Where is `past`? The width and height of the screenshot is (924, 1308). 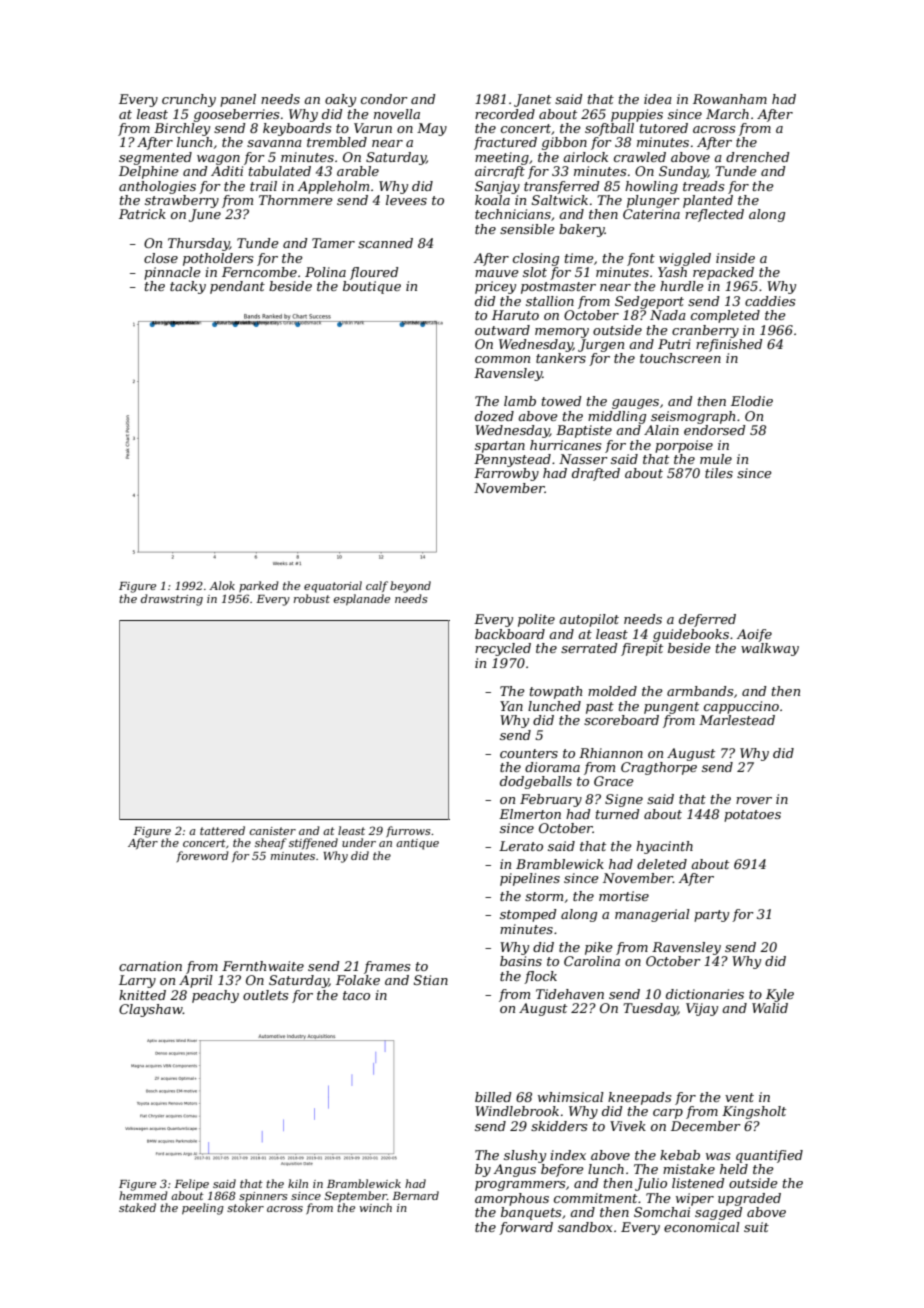 past is located at coordinates (600, 708).
